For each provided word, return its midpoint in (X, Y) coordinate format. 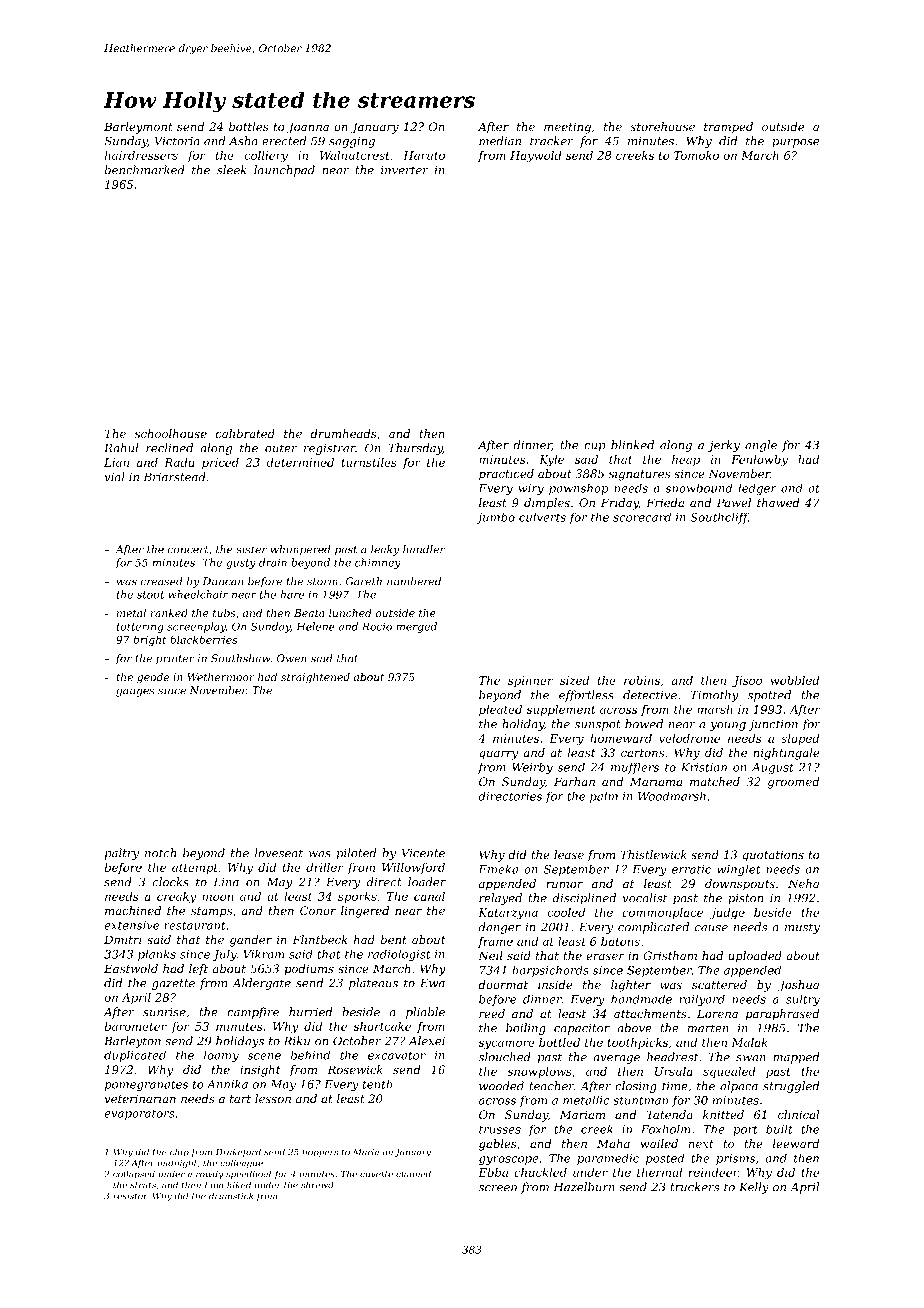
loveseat (279, 853)
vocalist (645, 898)
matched (715, 781)
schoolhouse (171, 433)
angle (761, 446)
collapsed (134, 1174)
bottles (248, 126)
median (500, 141)
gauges (135, 692)
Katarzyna (508, 914)
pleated (500, 710)
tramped (728, 128)
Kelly (754, 1188)
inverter (404, 170)
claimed (413, 1174)
